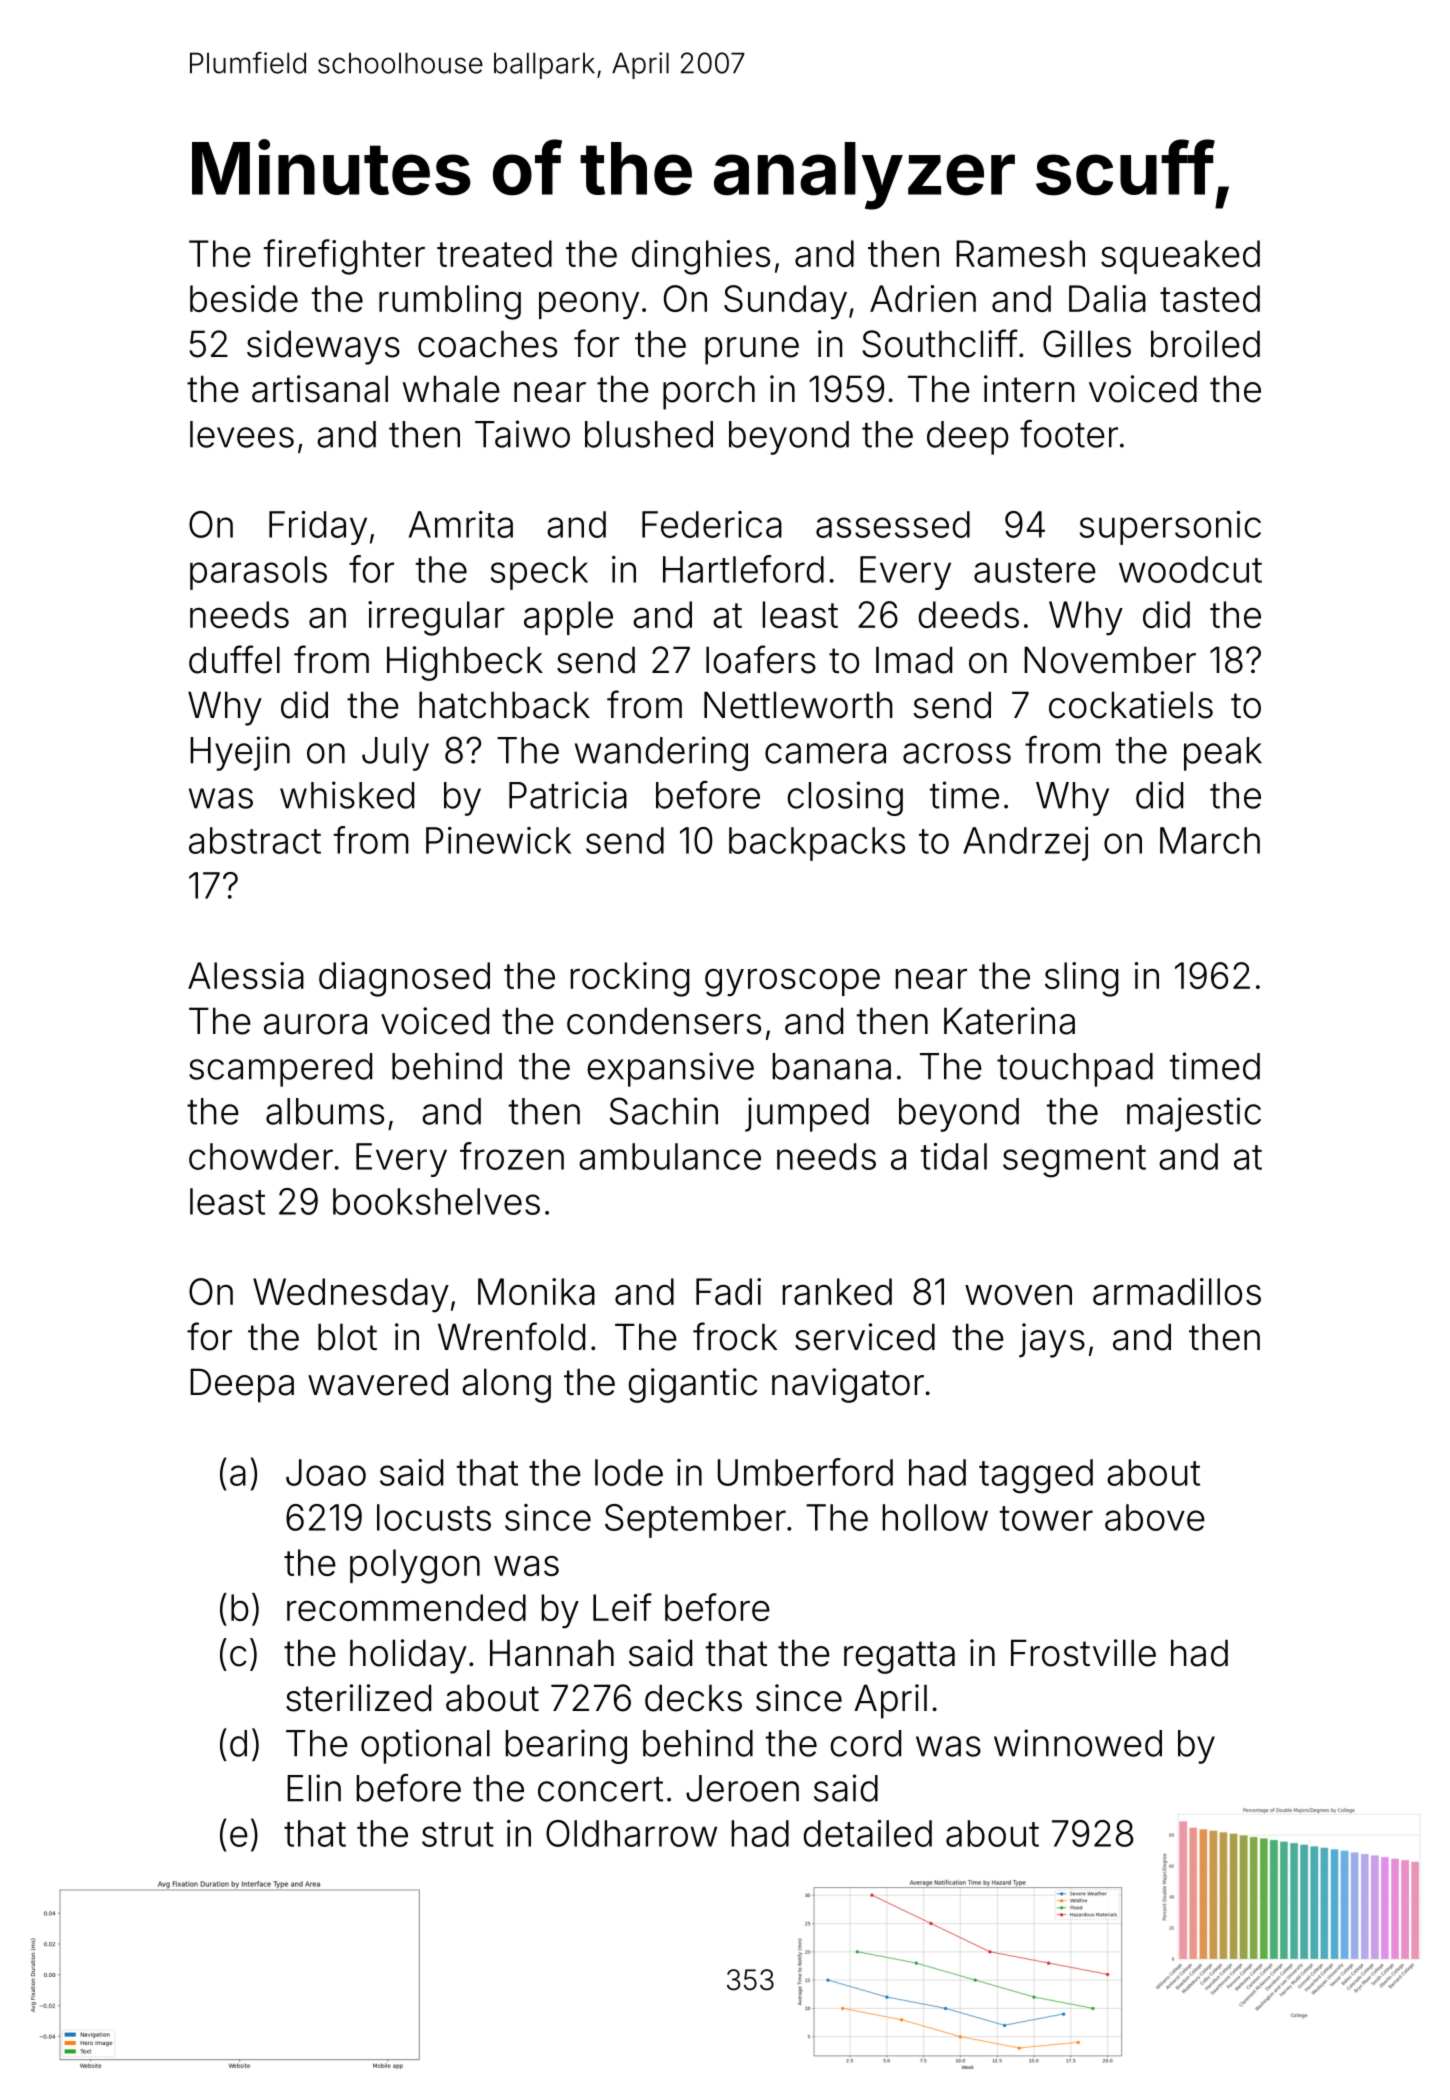 This page has width=1450, height=2100. I want to click on segment, so click(1074, 1161).
